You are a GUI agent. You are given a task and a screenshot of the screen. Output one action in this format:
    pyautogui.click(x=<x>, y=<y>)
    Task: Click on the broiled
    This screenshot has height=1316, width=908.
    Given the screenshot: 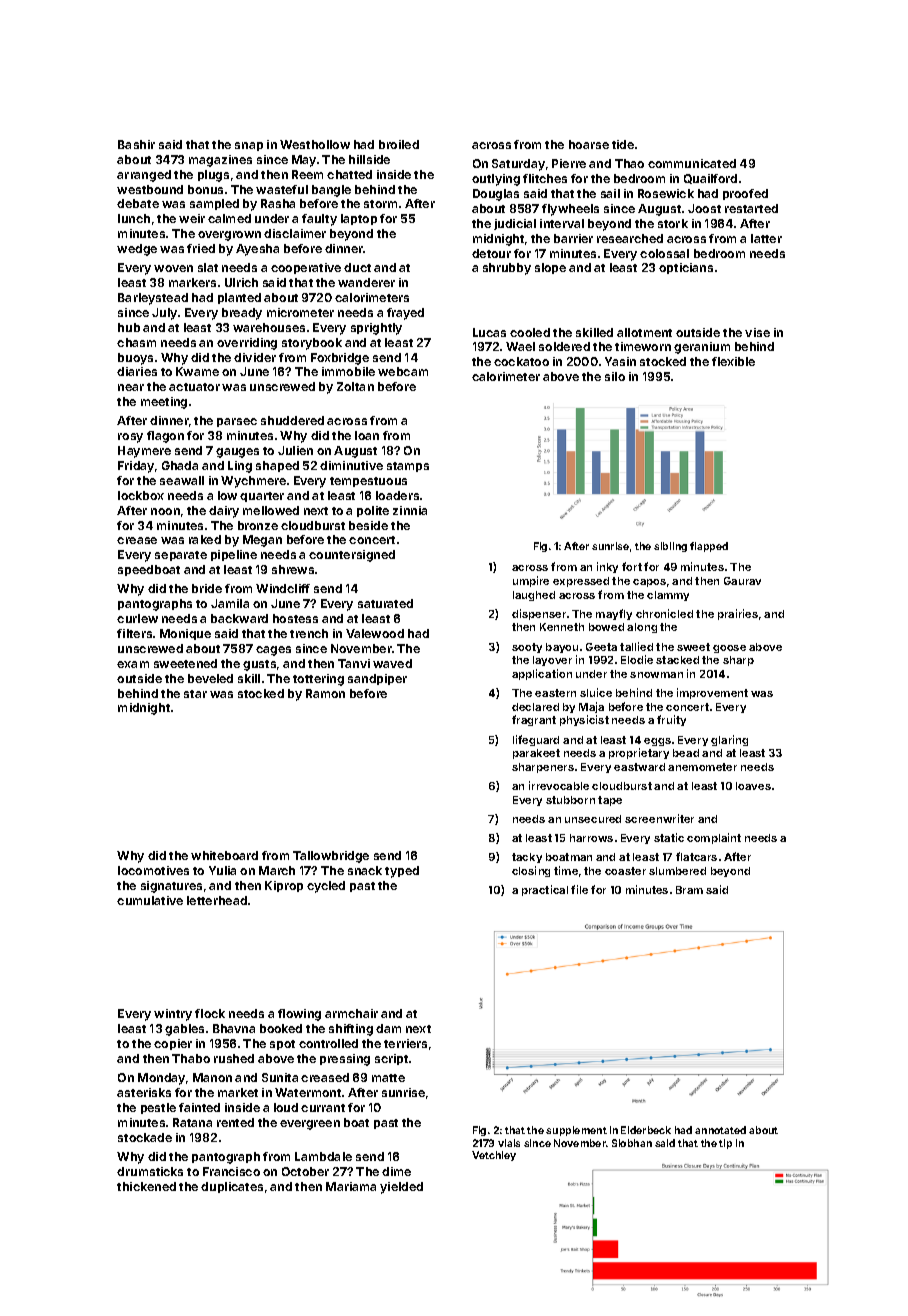 What is the action you would take?
    pyautogui.click(x=399, y=144)
